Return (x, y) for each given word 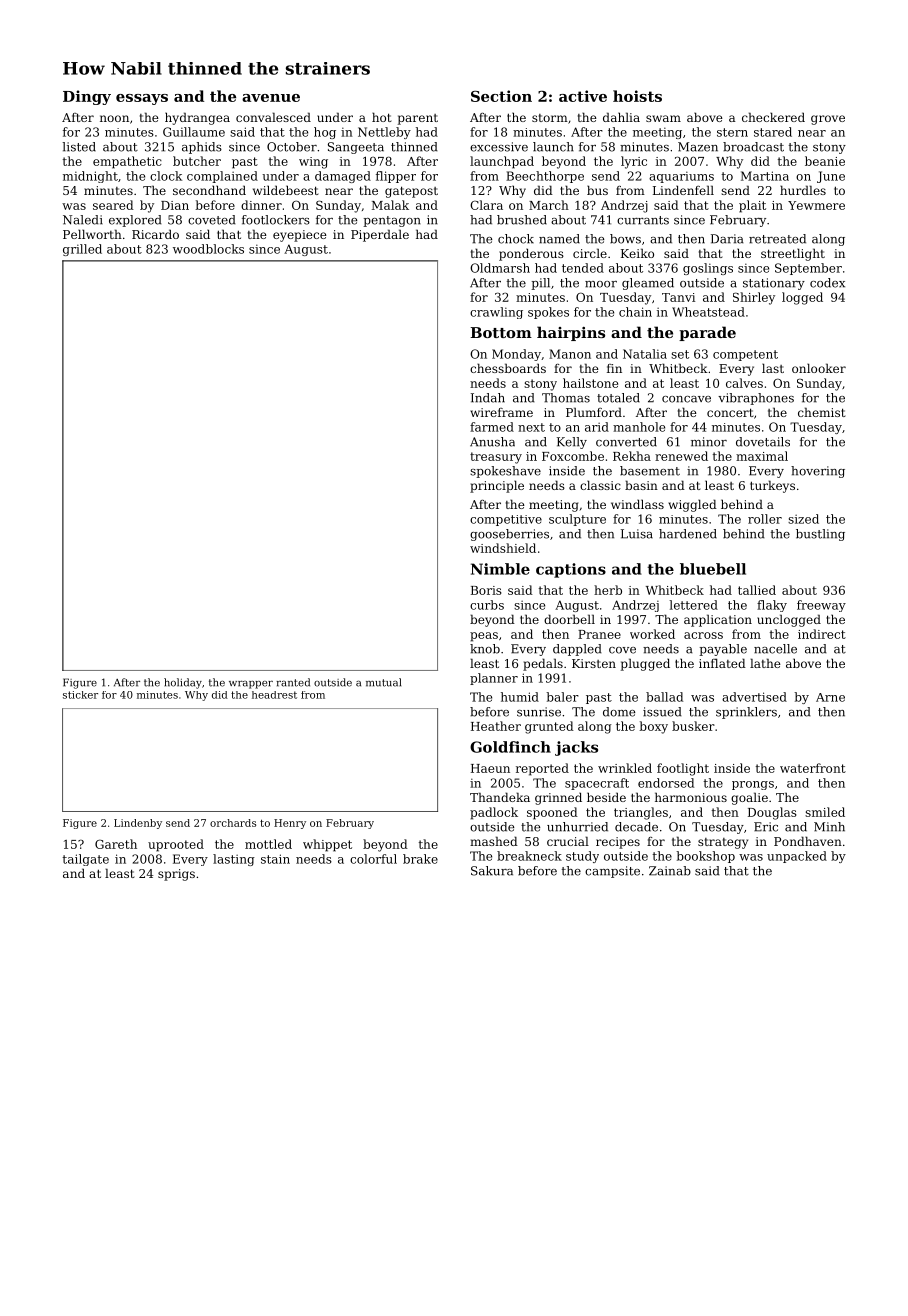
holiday (183, 683)
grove (828, 120)
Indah (488, 398)
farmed (492, 427)
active (583, 96)
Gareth (116, 844)
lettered (693, 605)
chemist (821, 412)
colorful (373, 859)
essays (142, 99)
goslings (708, 269)
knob (485, 649)
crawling (496, 313)
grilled (82, 250)
